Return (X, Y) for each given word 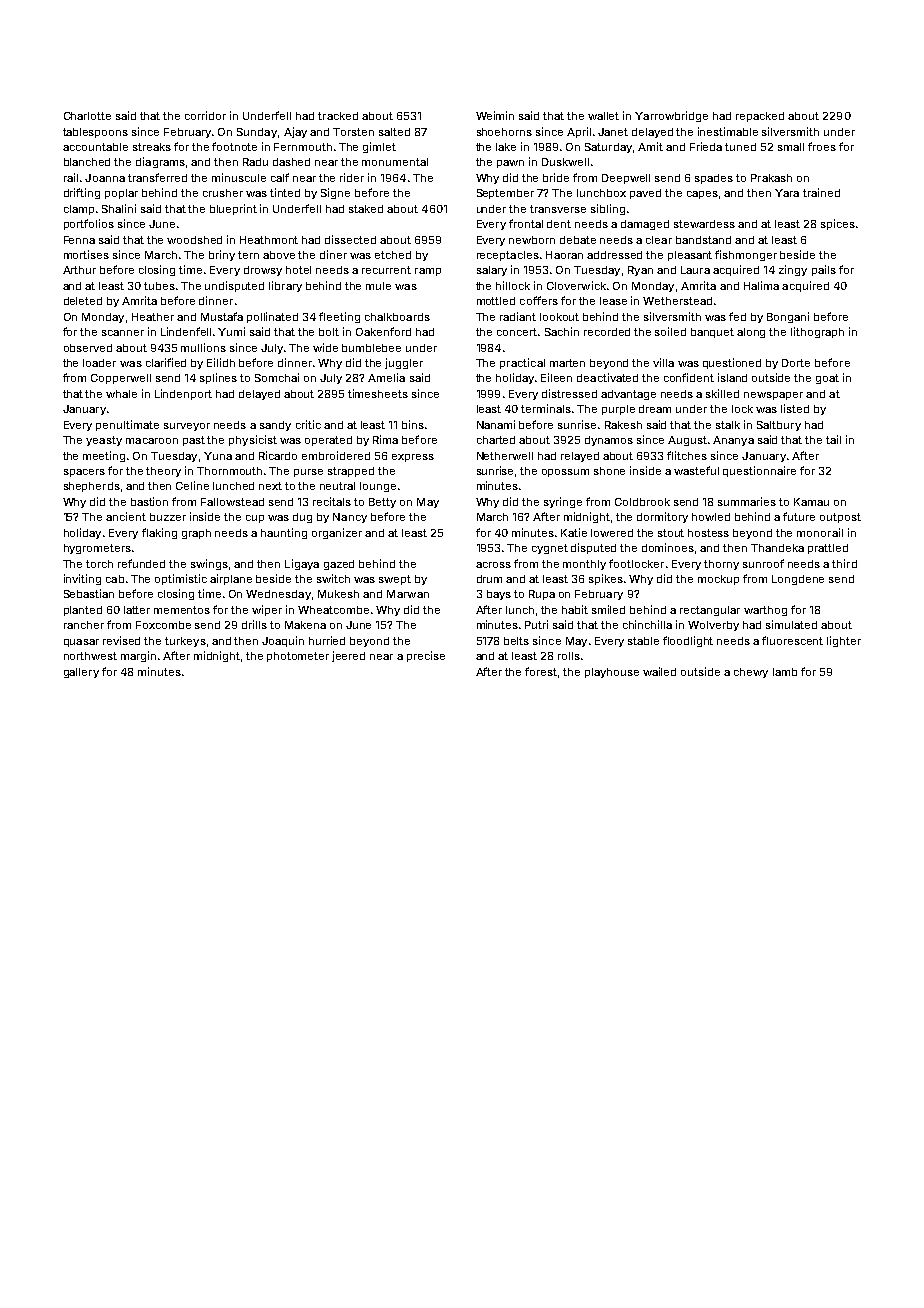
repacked (760, 117)
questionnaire (759, 471)
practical (522, 363)
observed (88, 348)
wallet (603, 116)
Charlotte (87, 116)
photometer (298, 657)
